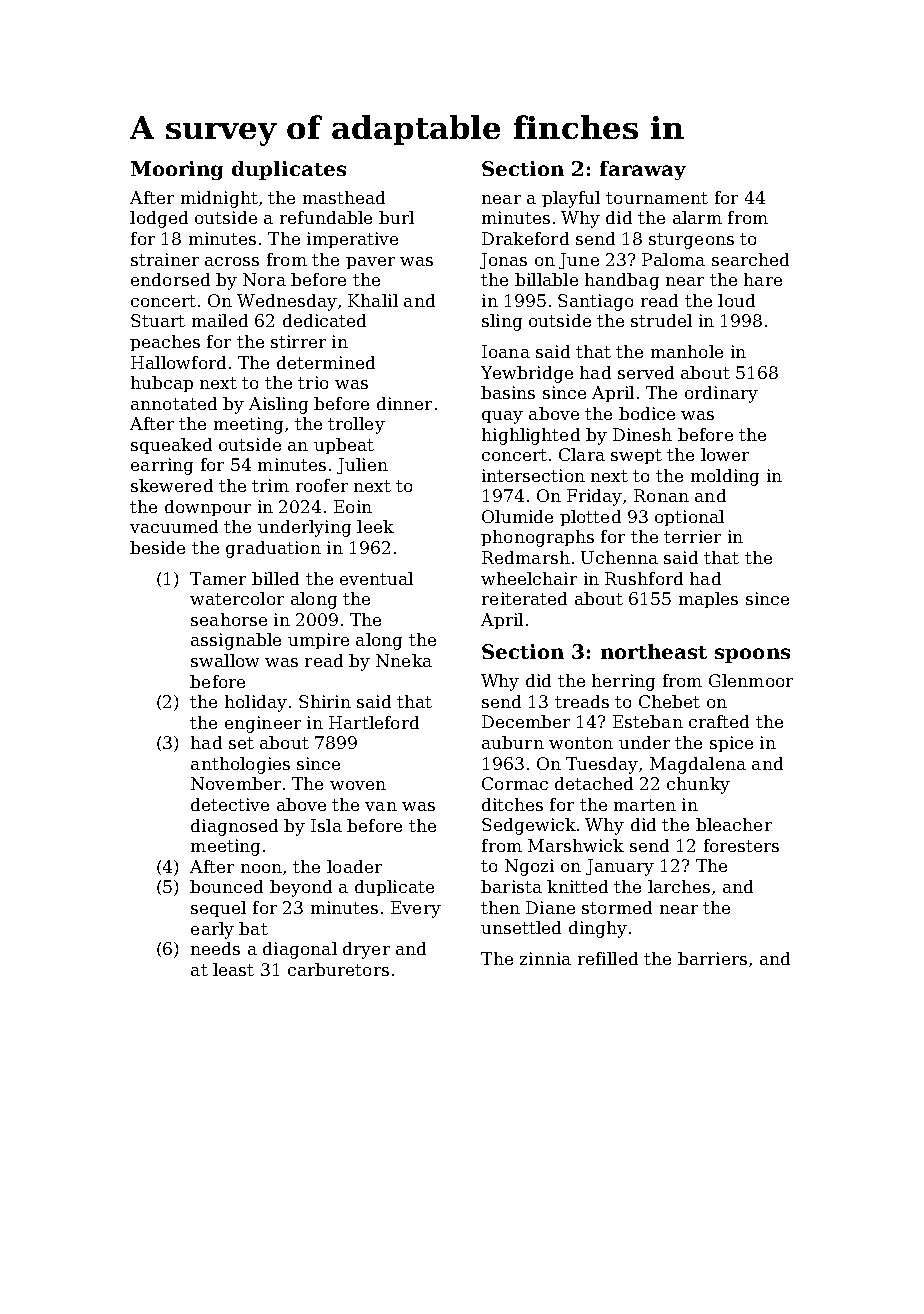 The image size is (924, 1314). I want to click on barriers, so click(712, 958).
